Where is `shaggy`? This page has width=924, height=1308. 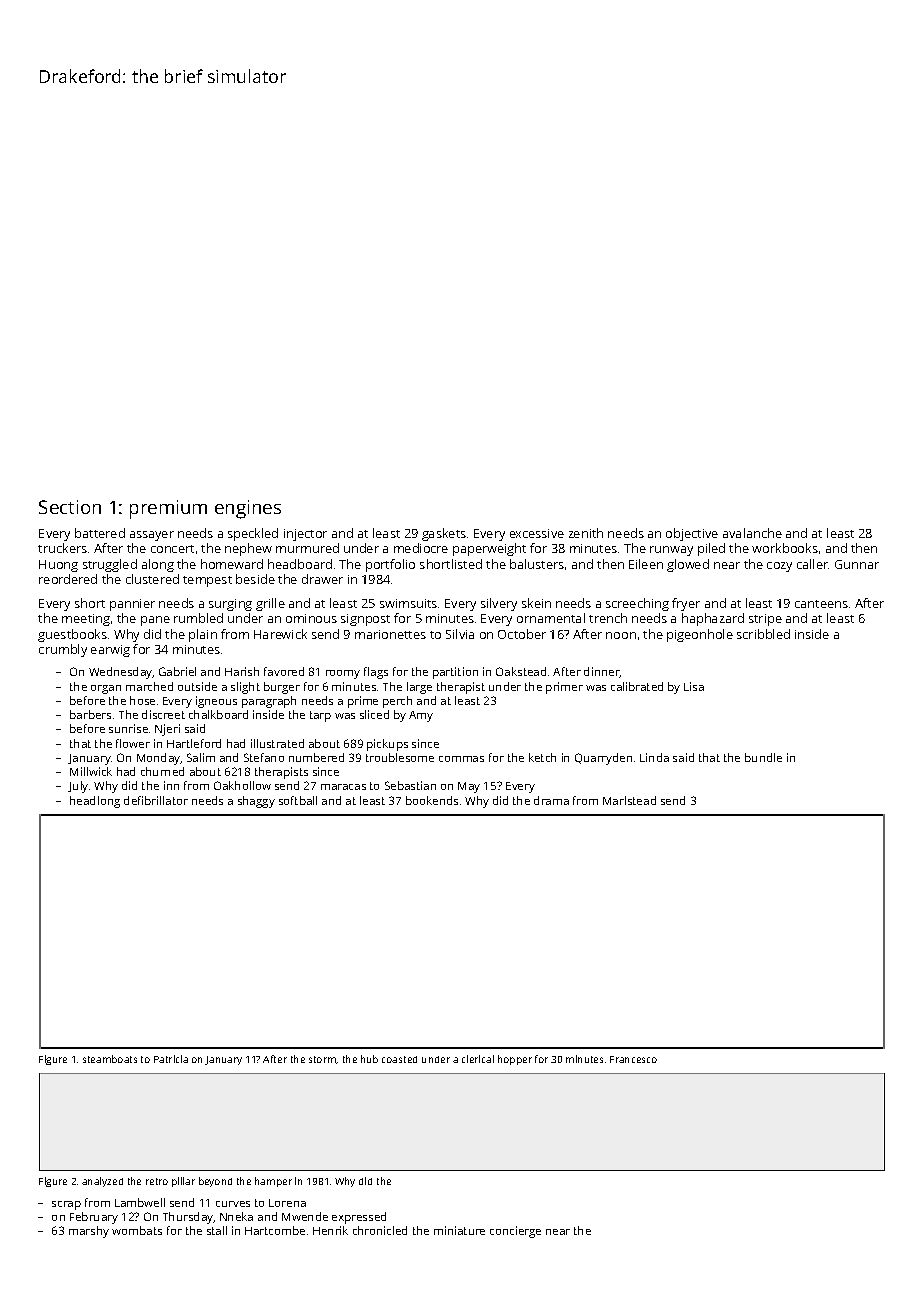
shaggy is located at coordinates (256, 802).
